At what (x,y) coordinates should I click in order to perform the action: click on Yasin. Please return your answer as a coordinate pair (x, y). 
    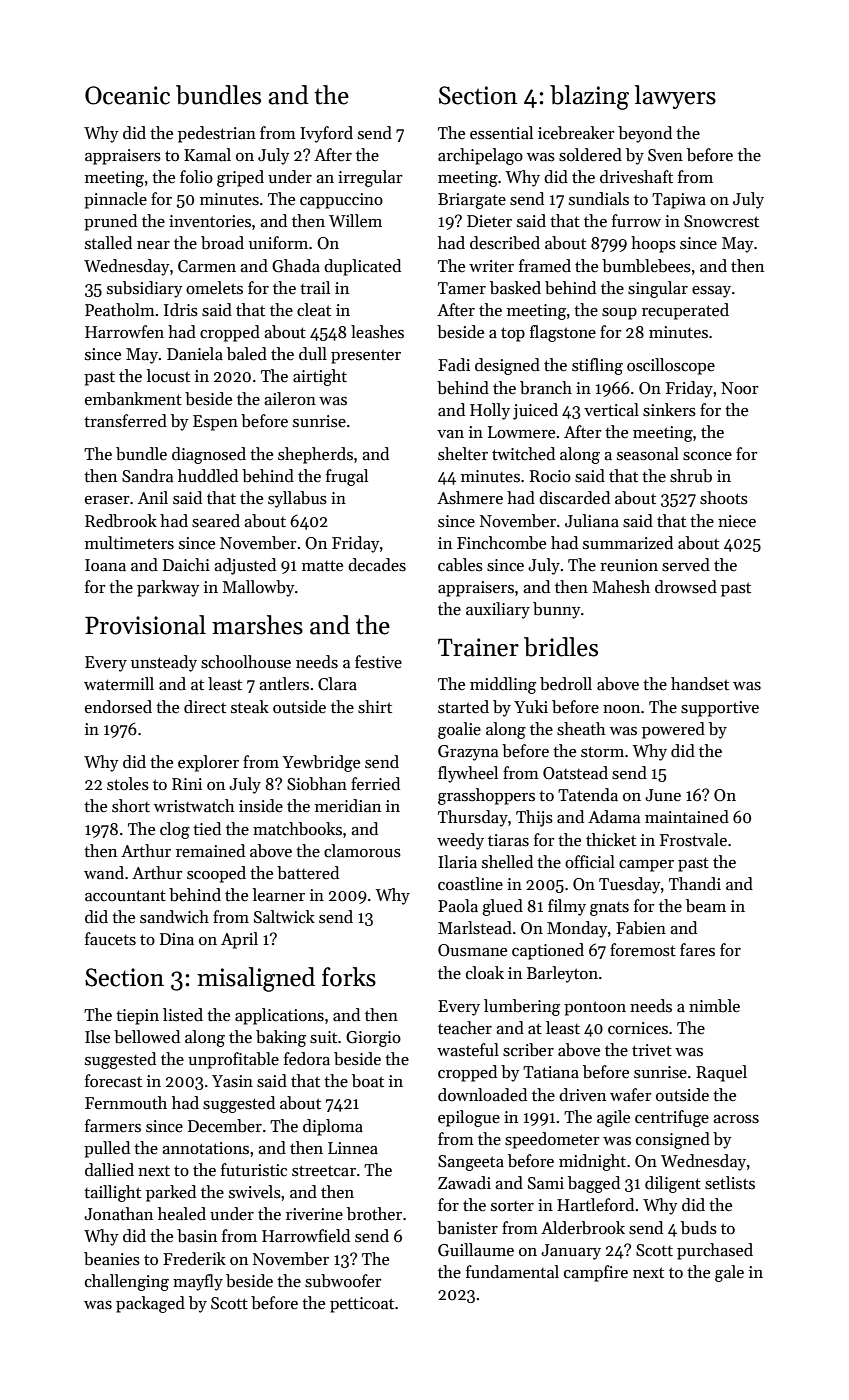
    Looking at the image, I should click on (232, 1081).
